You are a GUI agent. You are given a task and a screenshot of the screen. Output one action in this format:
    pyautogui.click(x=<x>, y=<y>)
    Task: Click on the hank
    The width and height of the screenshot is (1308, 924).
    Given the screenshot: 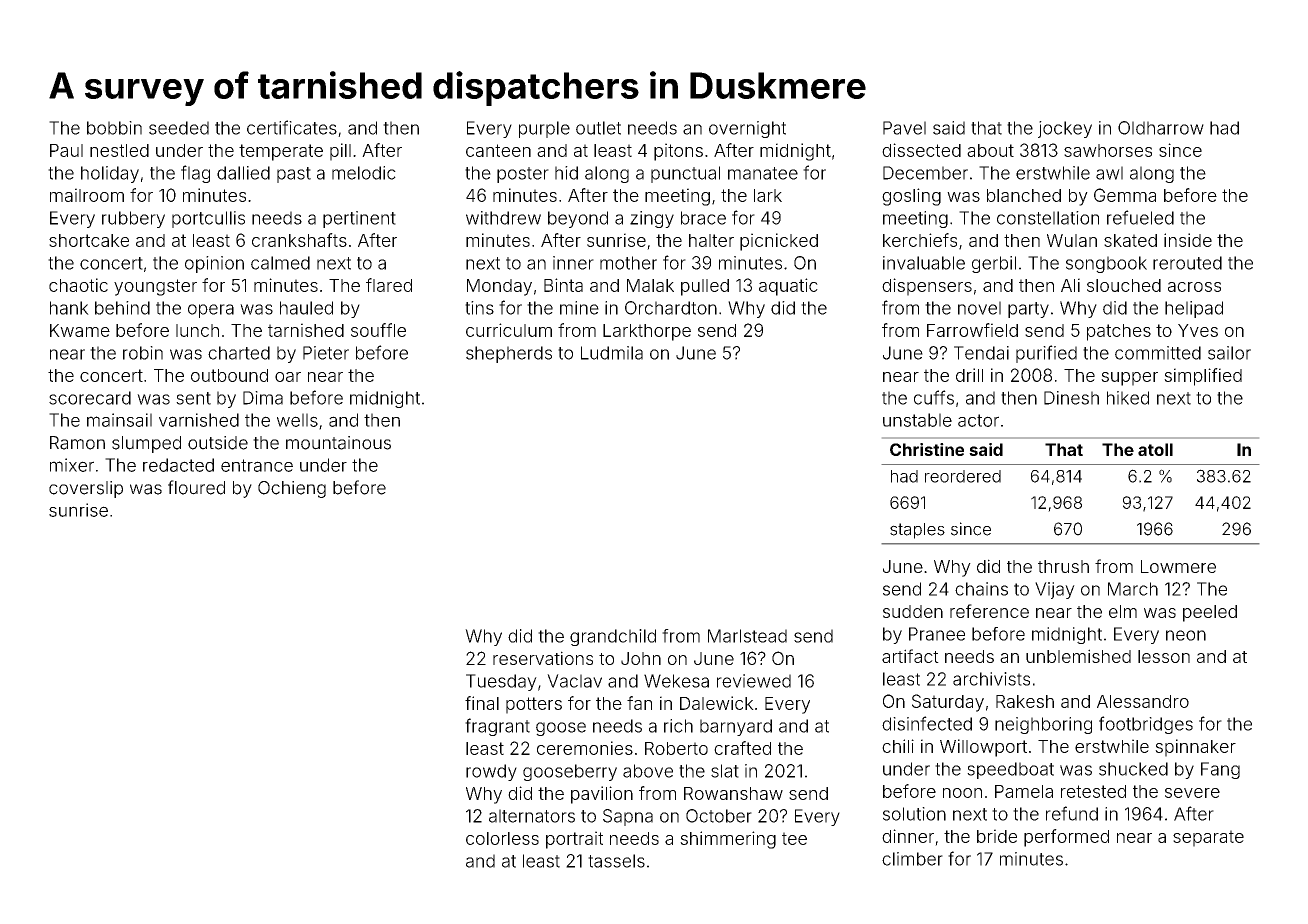 What is the action you would take?
    pyautogui.click(x=69, y=308)
